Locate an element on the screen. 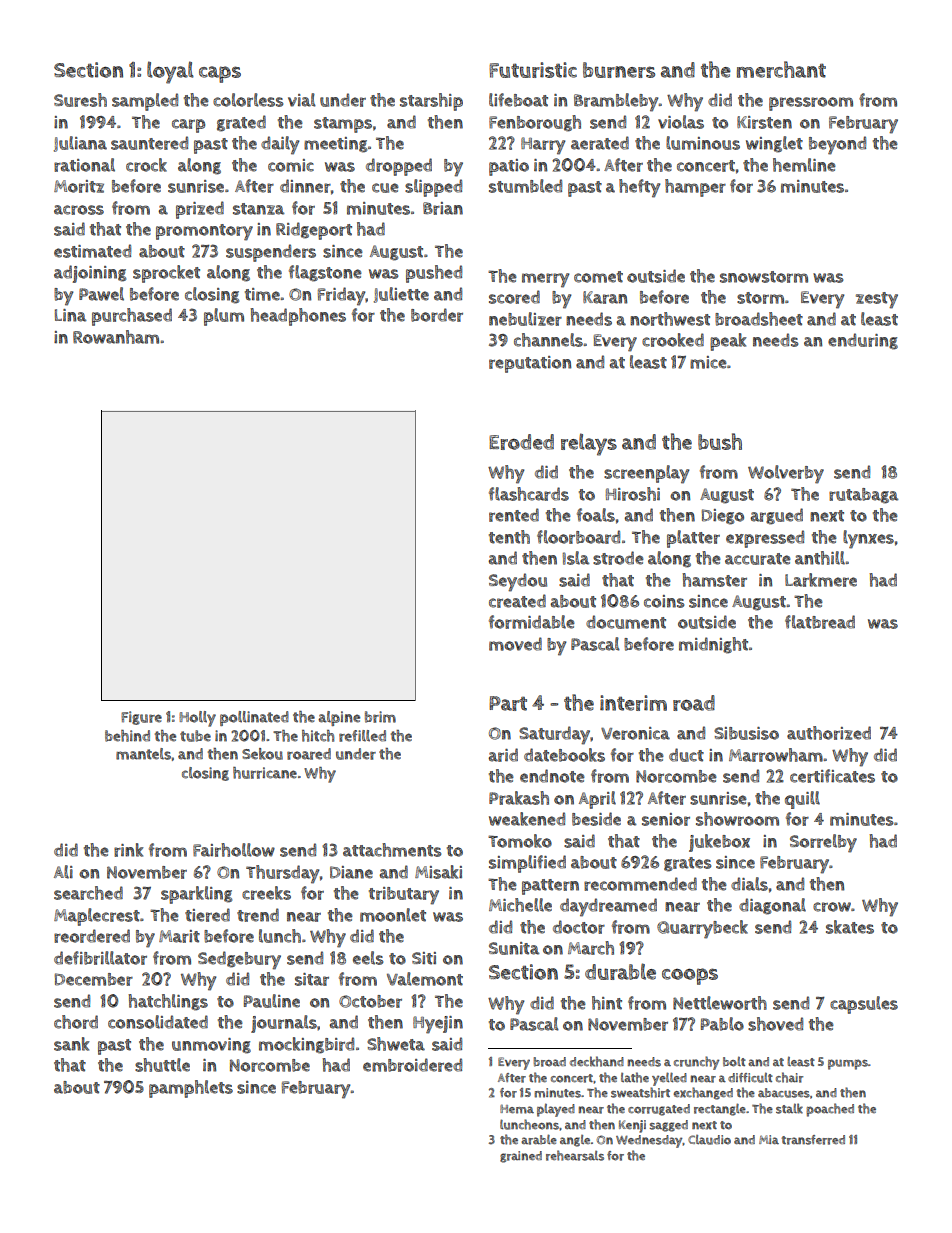 This screenshot has width=952, height=1233. Hema is located at coordinates (517, 1109).
